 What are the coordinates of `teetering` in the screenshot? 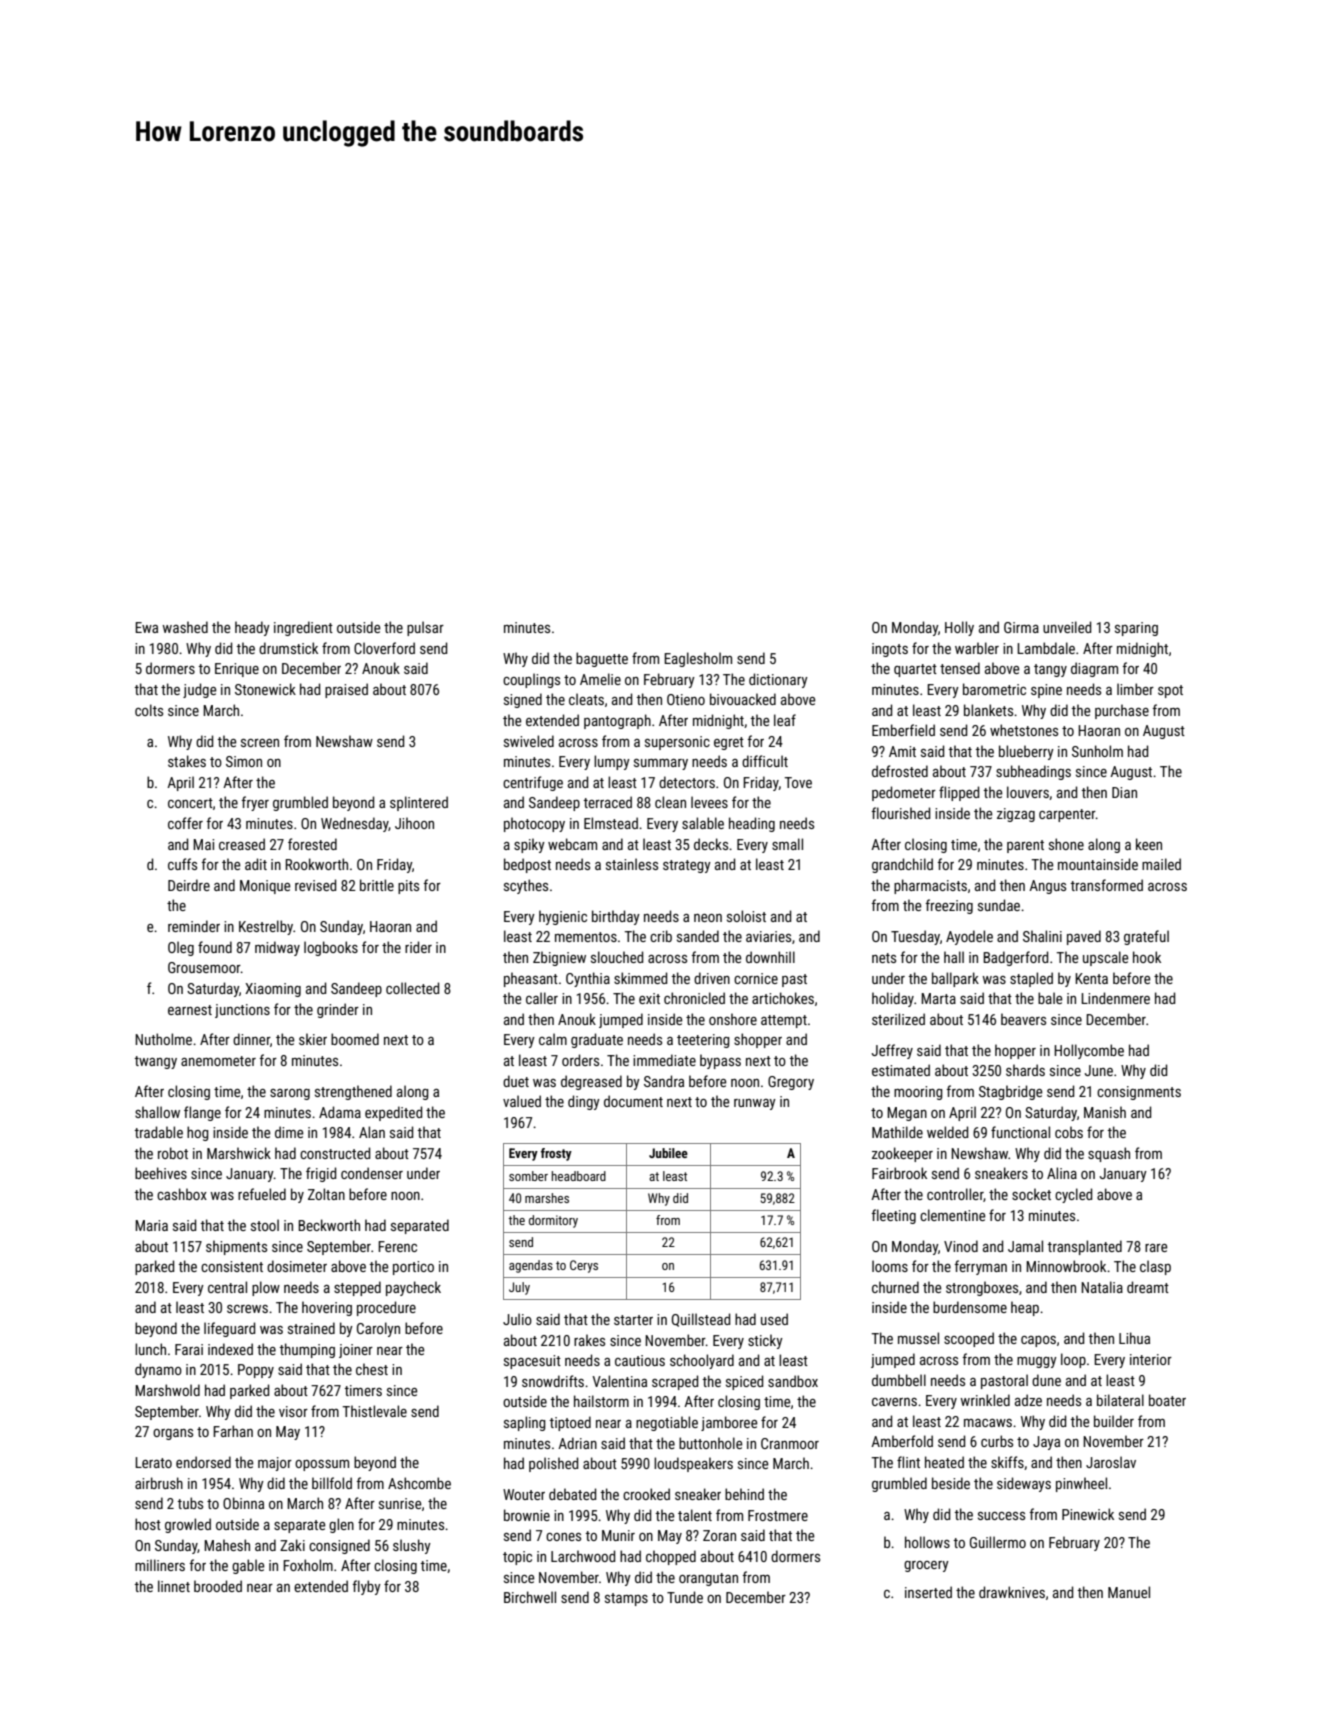 It's located at (703, 1041).
